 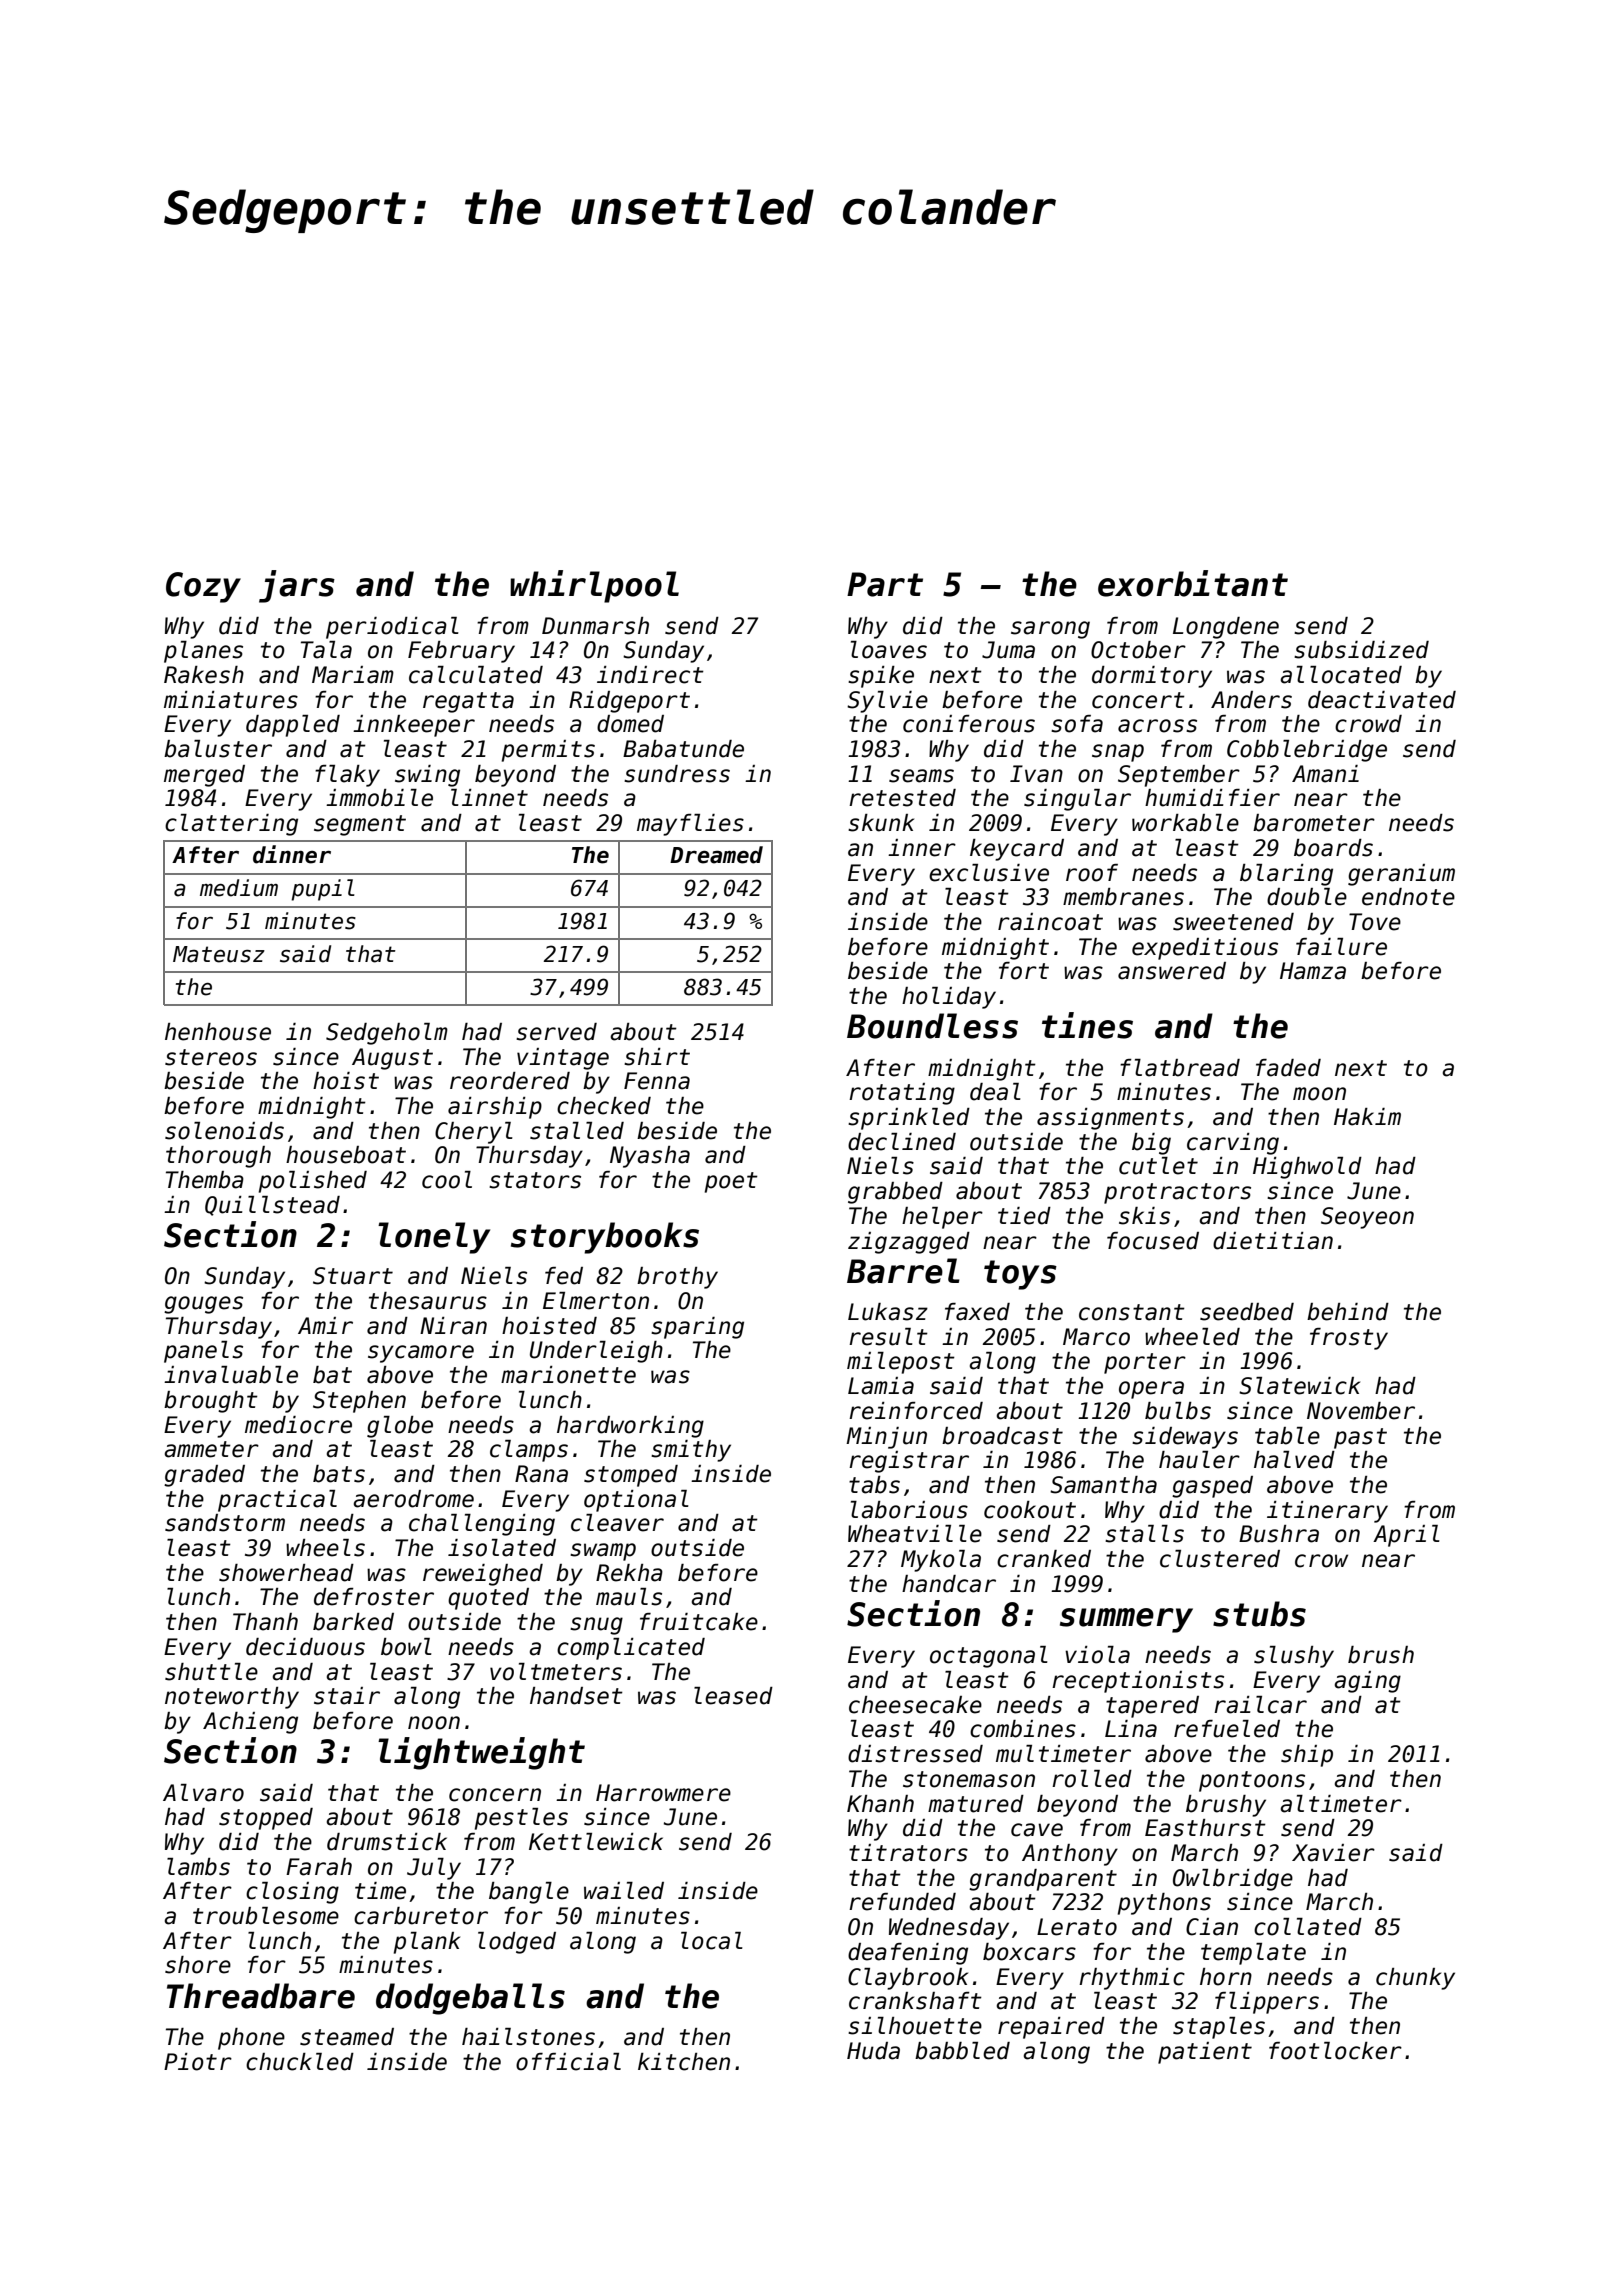 What do you see at coordinates (211, 1449) in the image?
I see `ammeter` at bounding box center [211, 1449].
